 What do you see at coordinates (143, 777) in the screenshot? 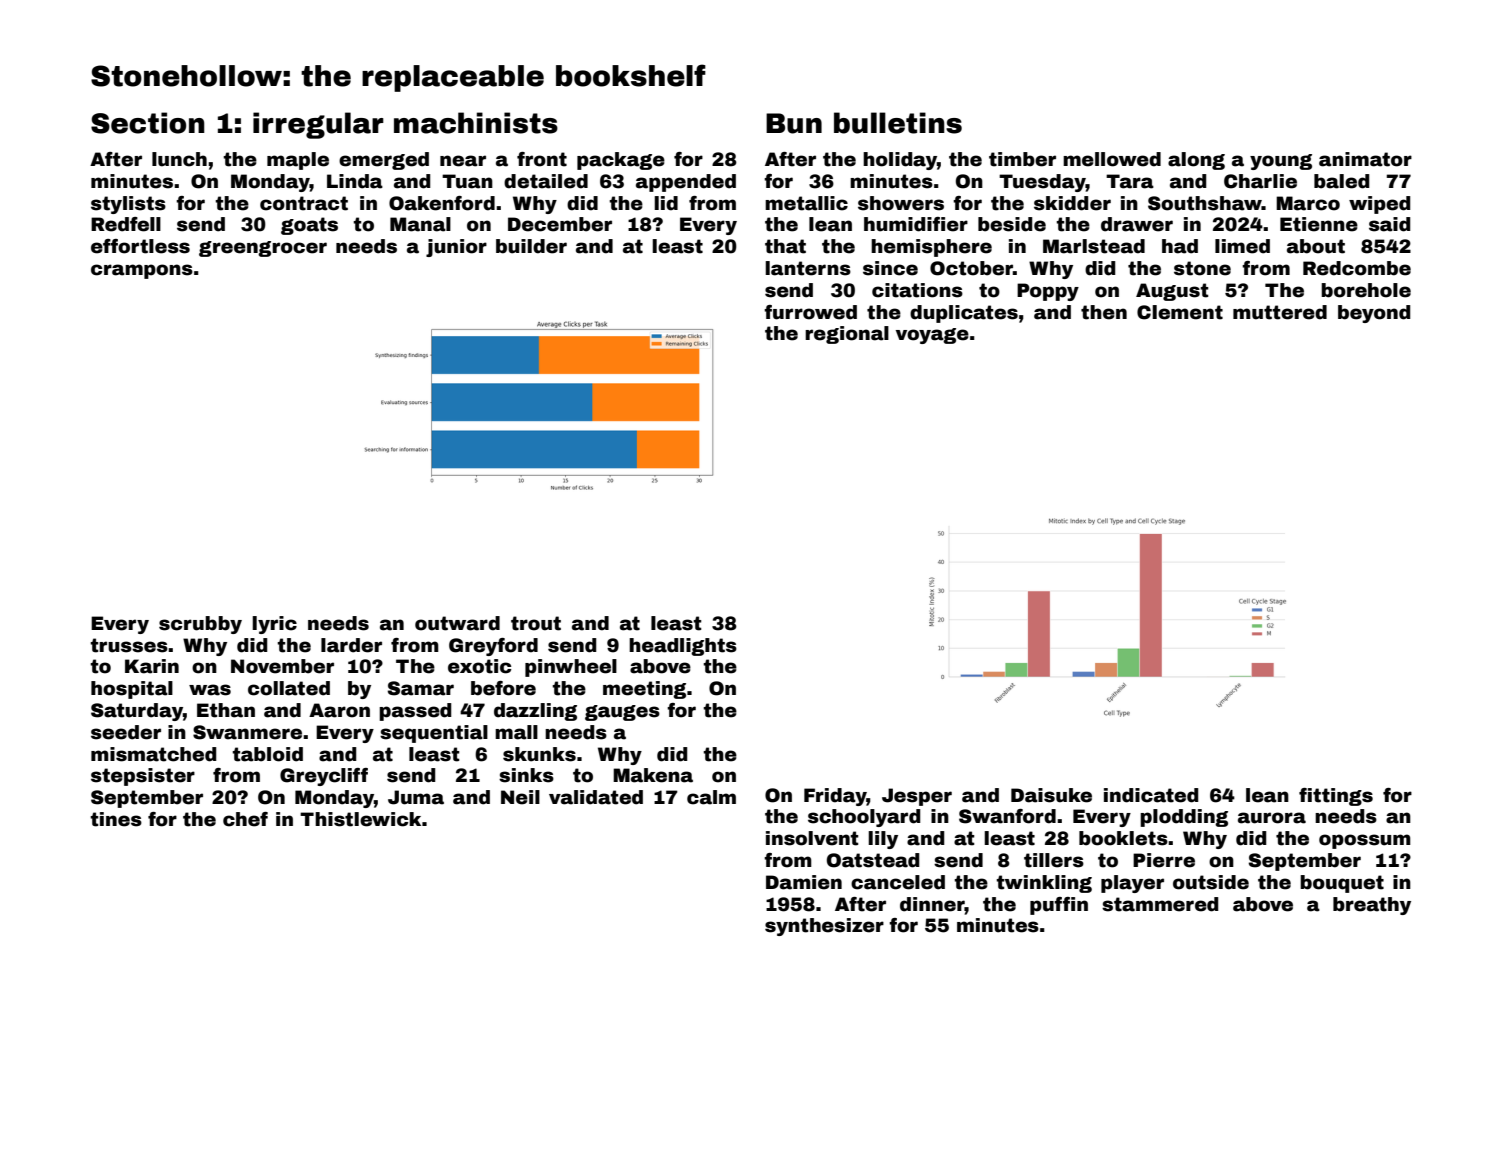
I see `stepsister` at bounding box center [143, 777].
